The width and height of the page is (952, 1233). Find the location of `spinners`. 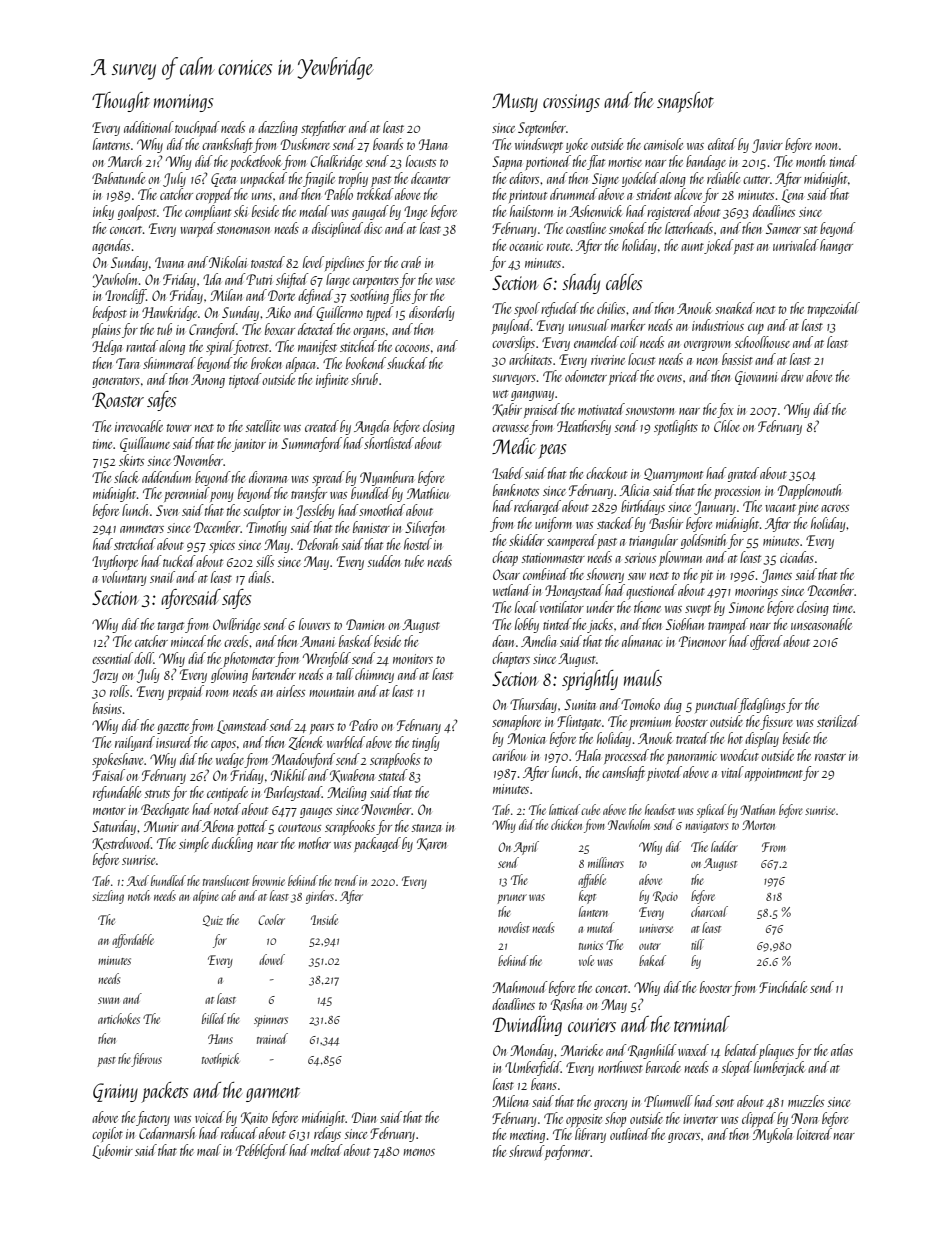

spinners is located at coordinates (271, 1021).
